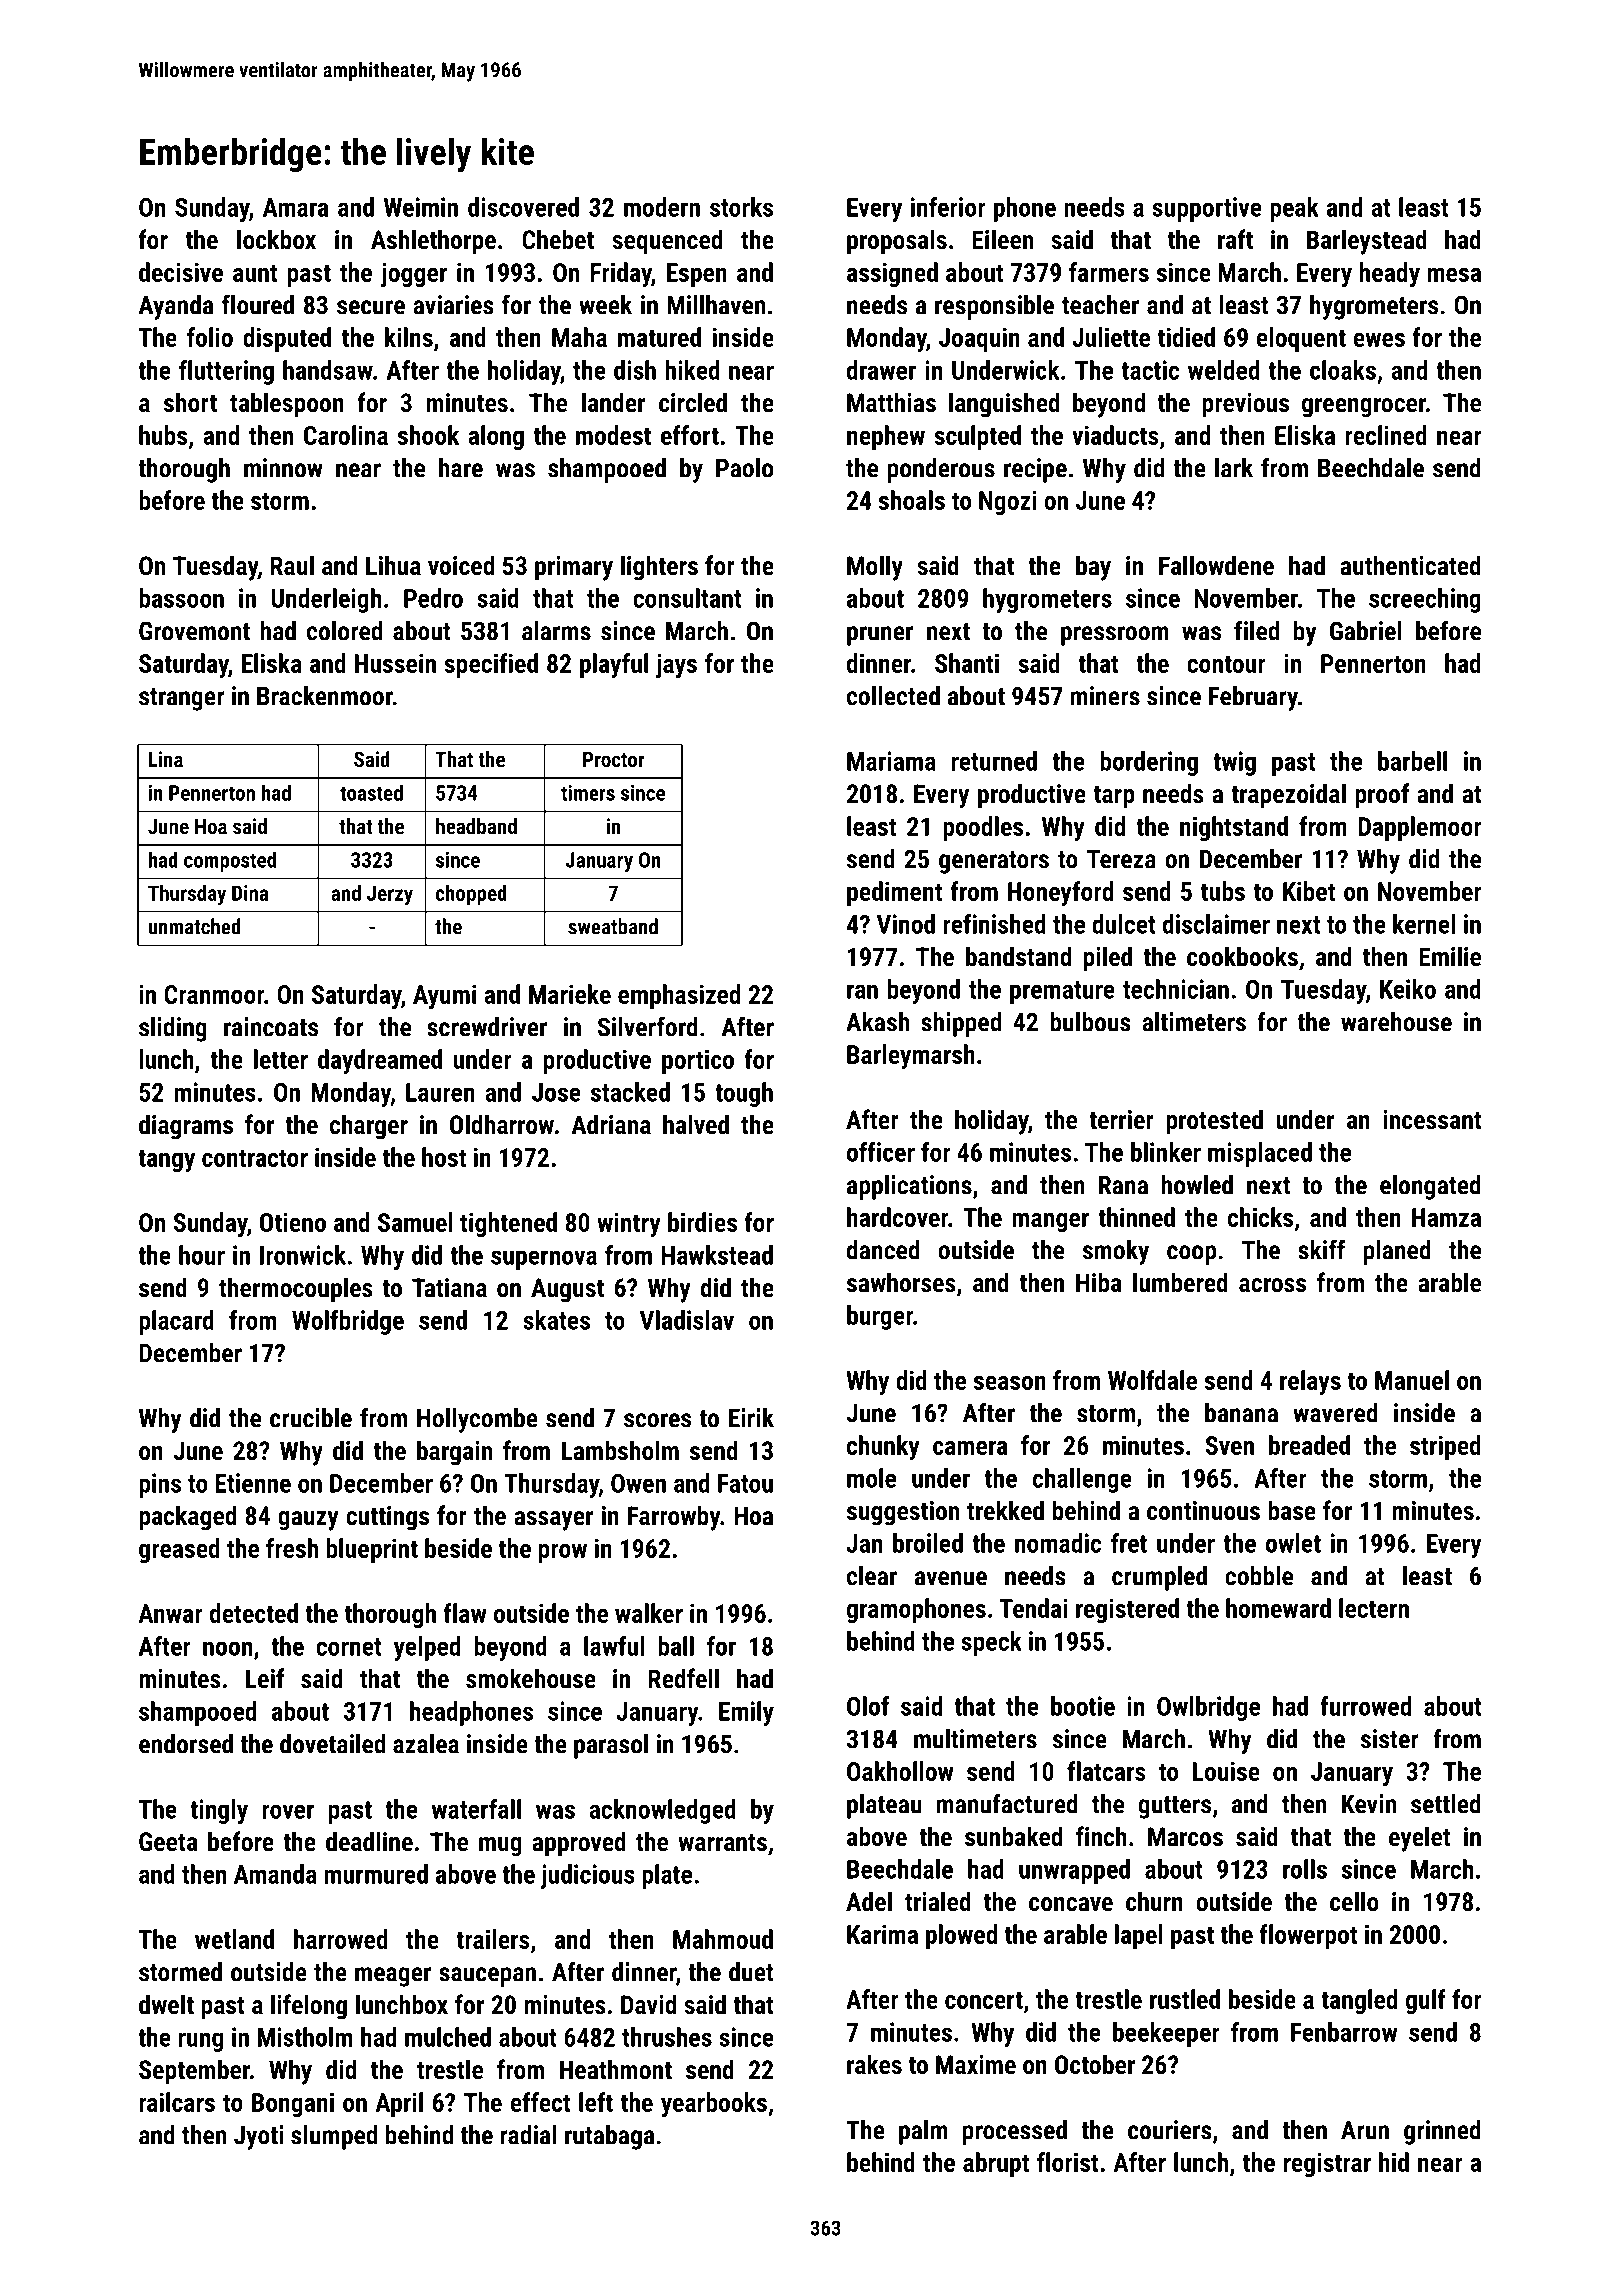  What do you see at coordinates (741, 207) in the screenshot?
I see `storks` at bounding box center [741, 207].
